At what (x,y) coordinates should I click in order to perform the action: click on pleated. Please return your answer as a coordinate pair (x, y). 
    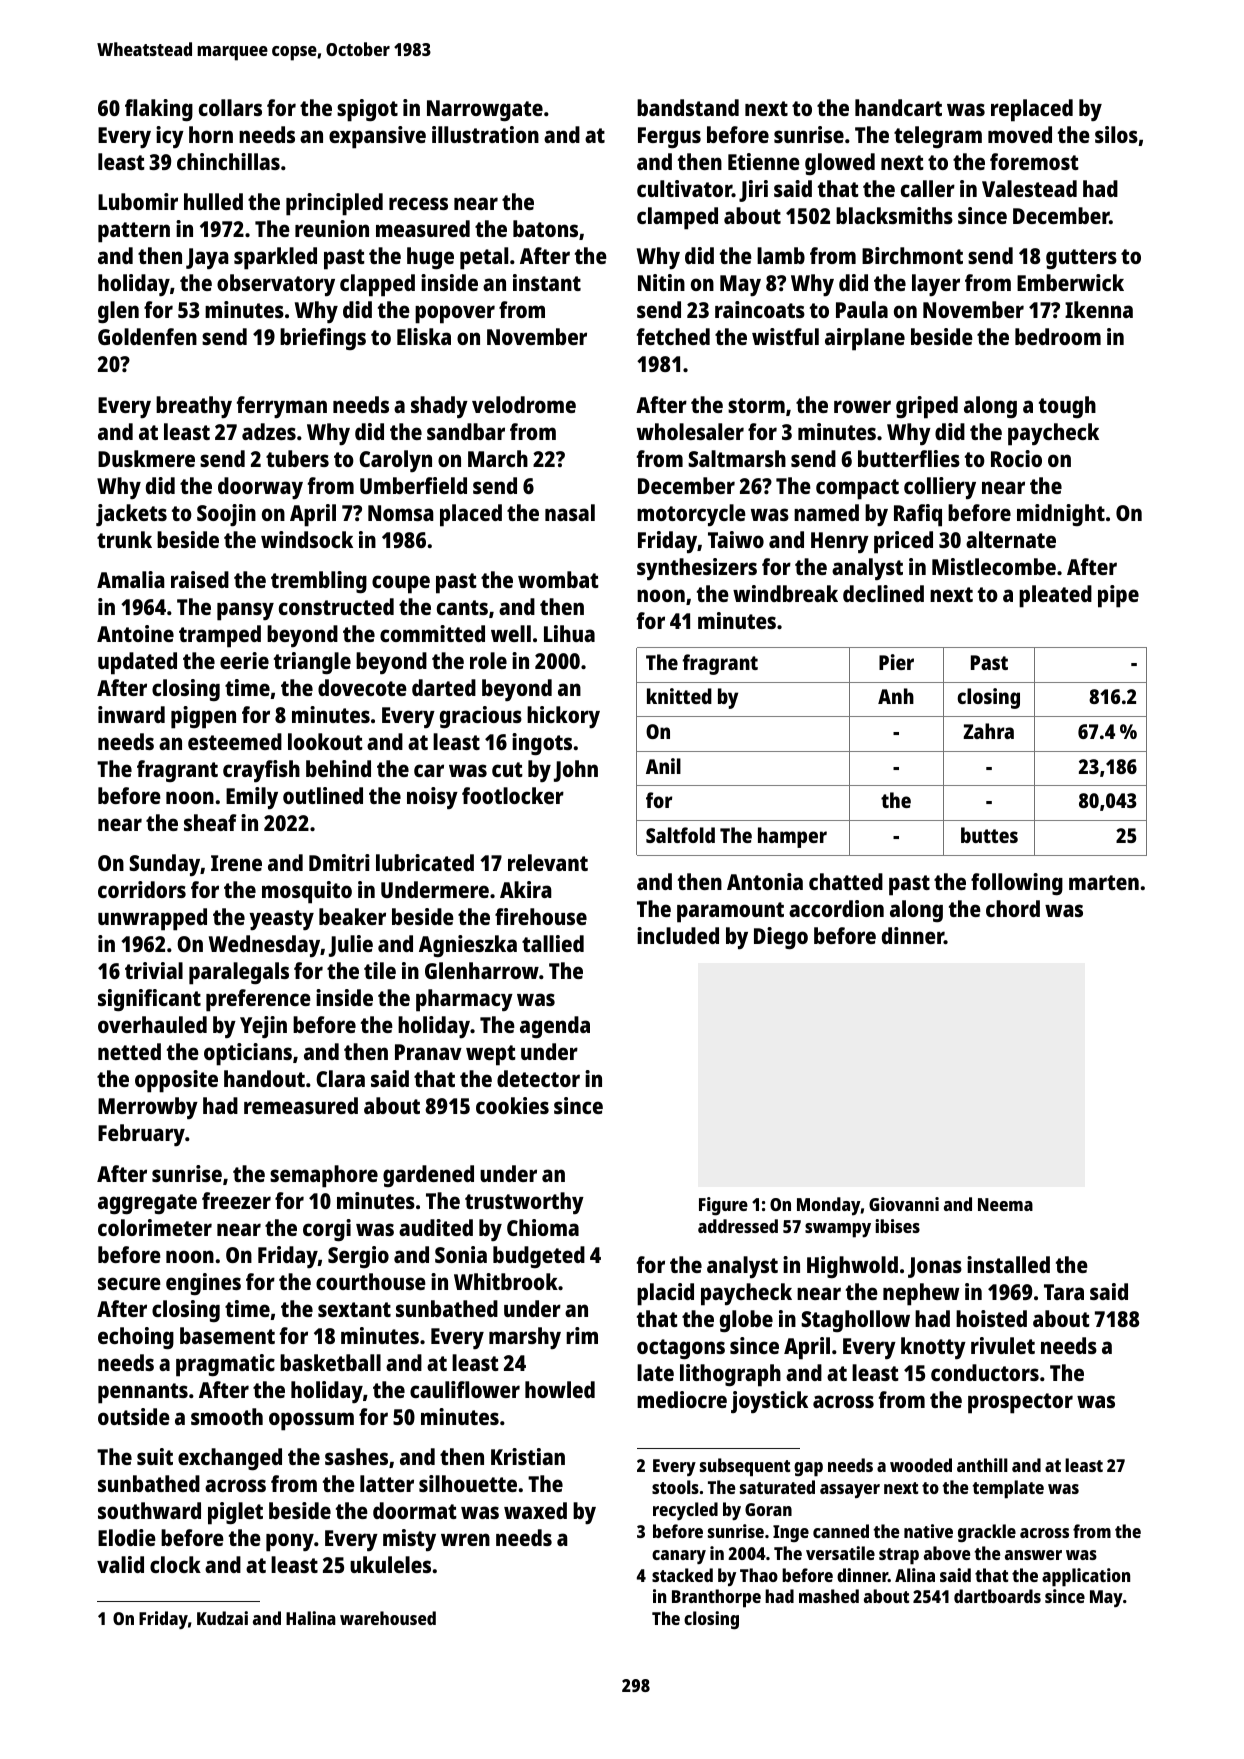
    Looking at the image, I should click on (1055, 596).
